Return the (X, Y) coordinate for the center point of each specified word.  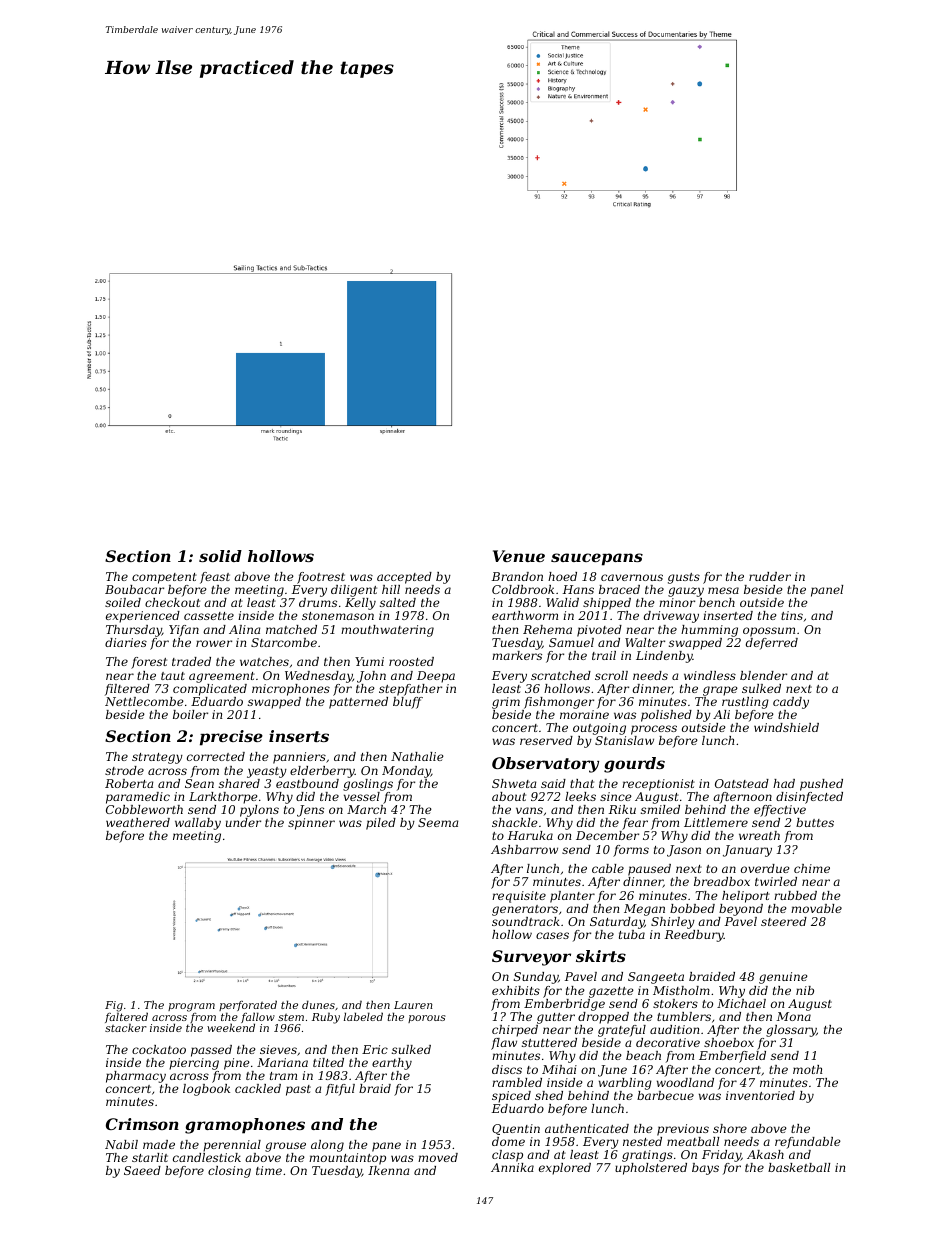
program (191, 1007)
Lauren (413, 1005)
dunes (318, 1004)
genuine (783, 978)
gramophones (245, 1126)
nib (805, 990)
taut (173, 676)
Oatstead (742, 783)
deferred (772, 644)
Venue (519, 556)
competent (164, 578)
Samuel (571, 642)
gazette (611, 992)
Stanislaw (624, 740)
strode (124, 770)
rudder (770, 576)
